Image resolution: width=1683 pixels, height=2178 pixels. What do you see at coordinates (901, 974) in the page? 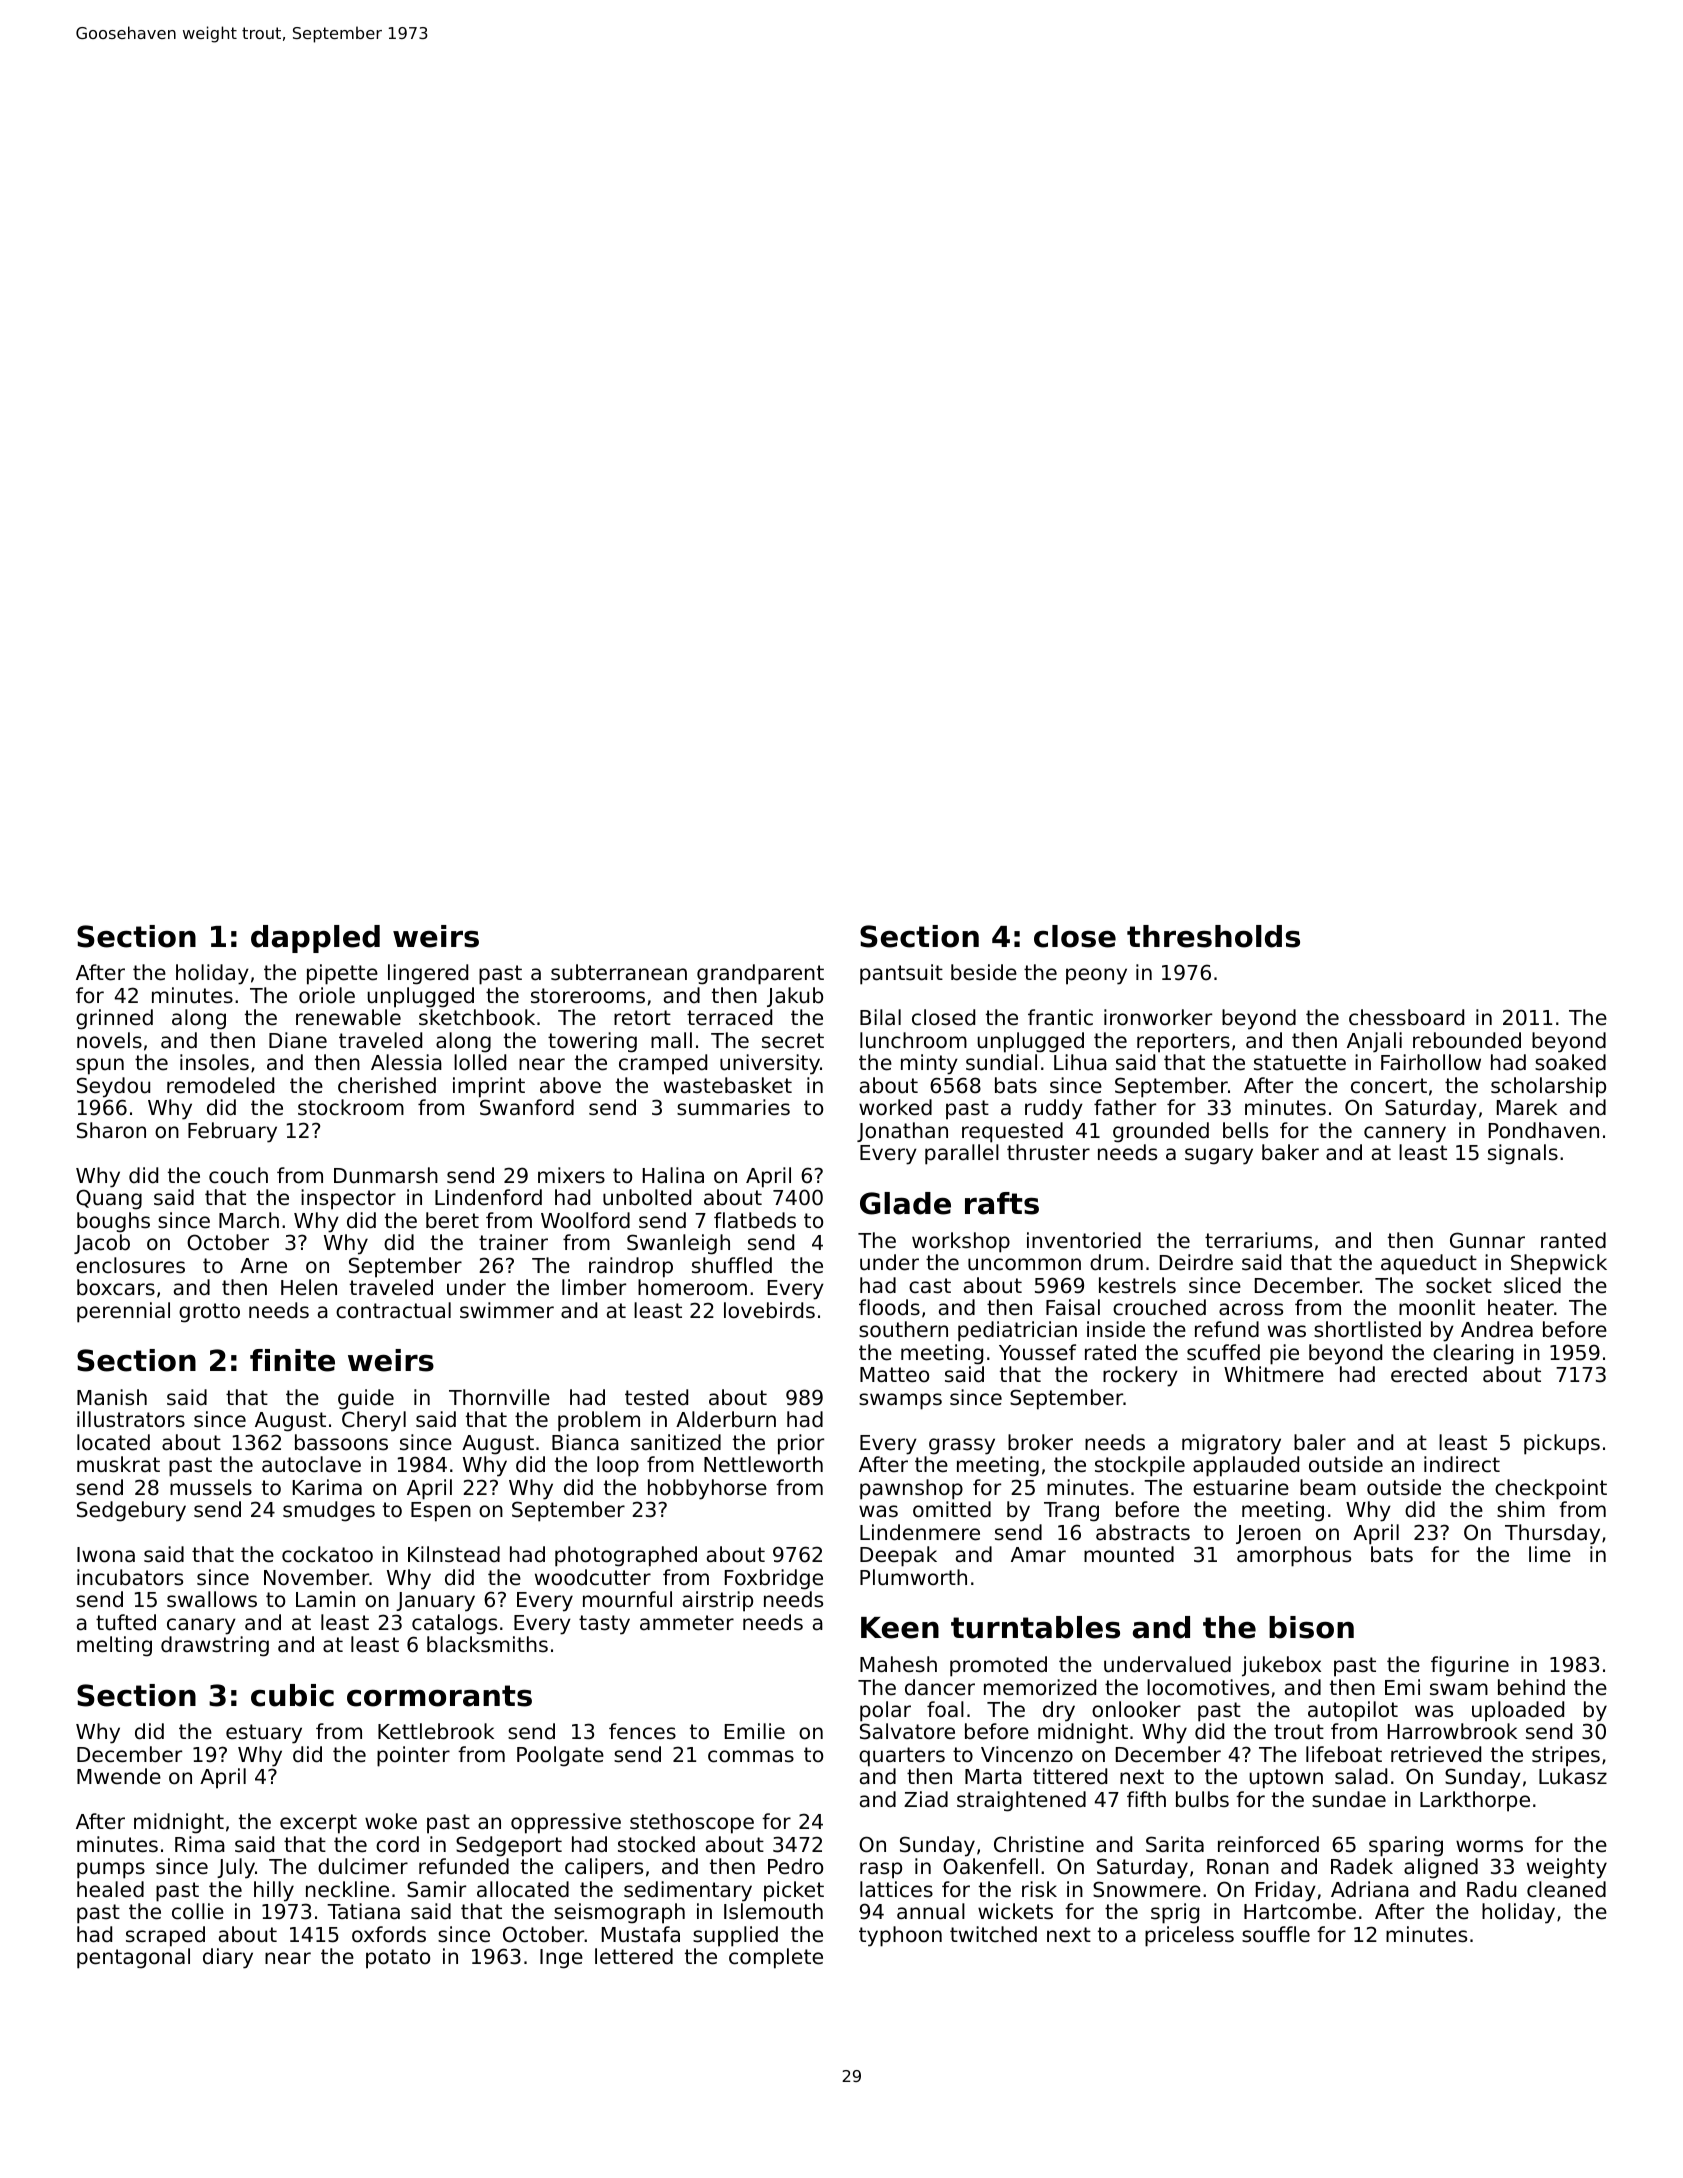
I see `pantsuit` at bounding box center [901, 974].
